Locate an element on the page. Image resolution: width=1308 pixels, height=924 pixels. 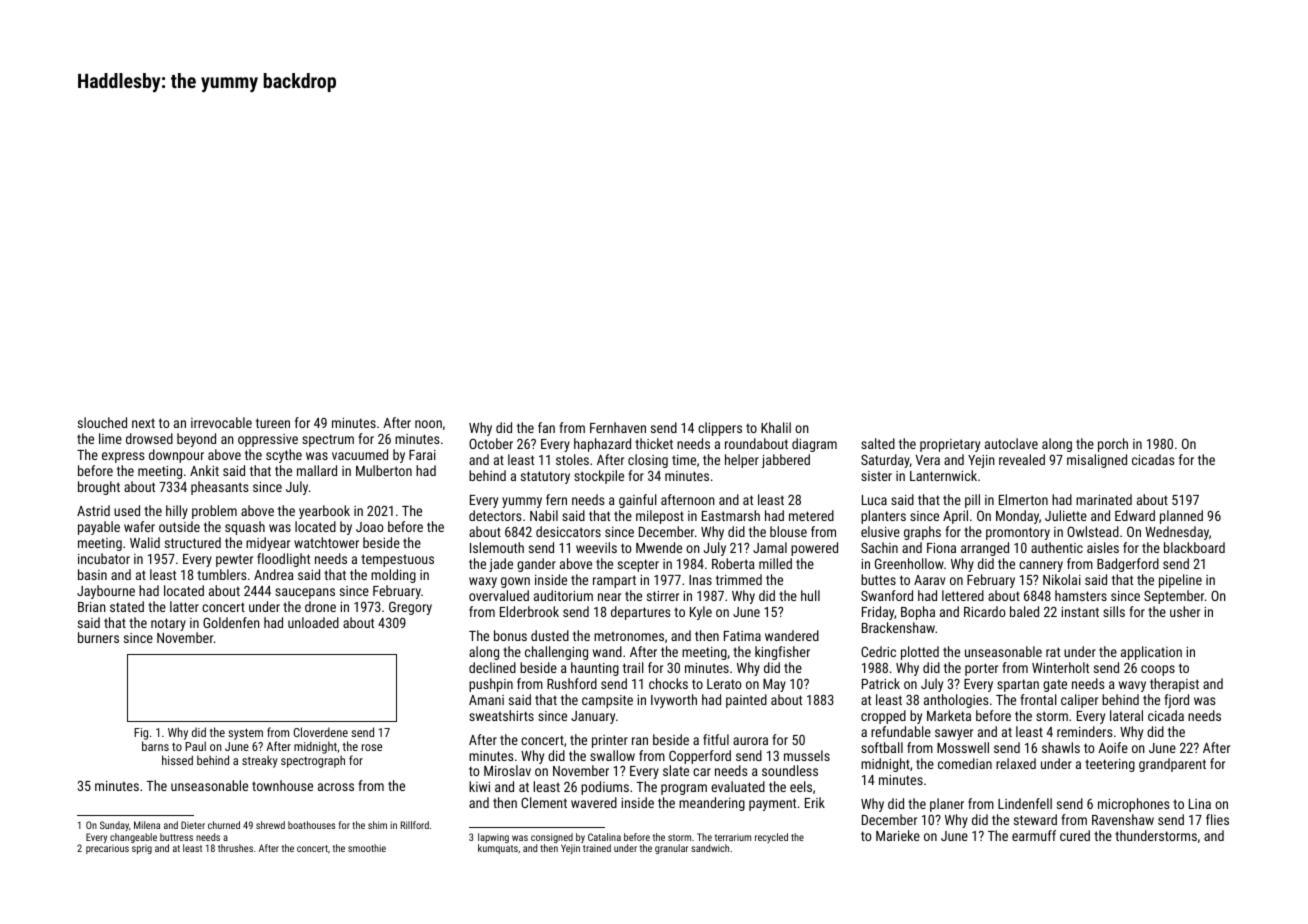
statutory is located at coordinates (545, 477).
